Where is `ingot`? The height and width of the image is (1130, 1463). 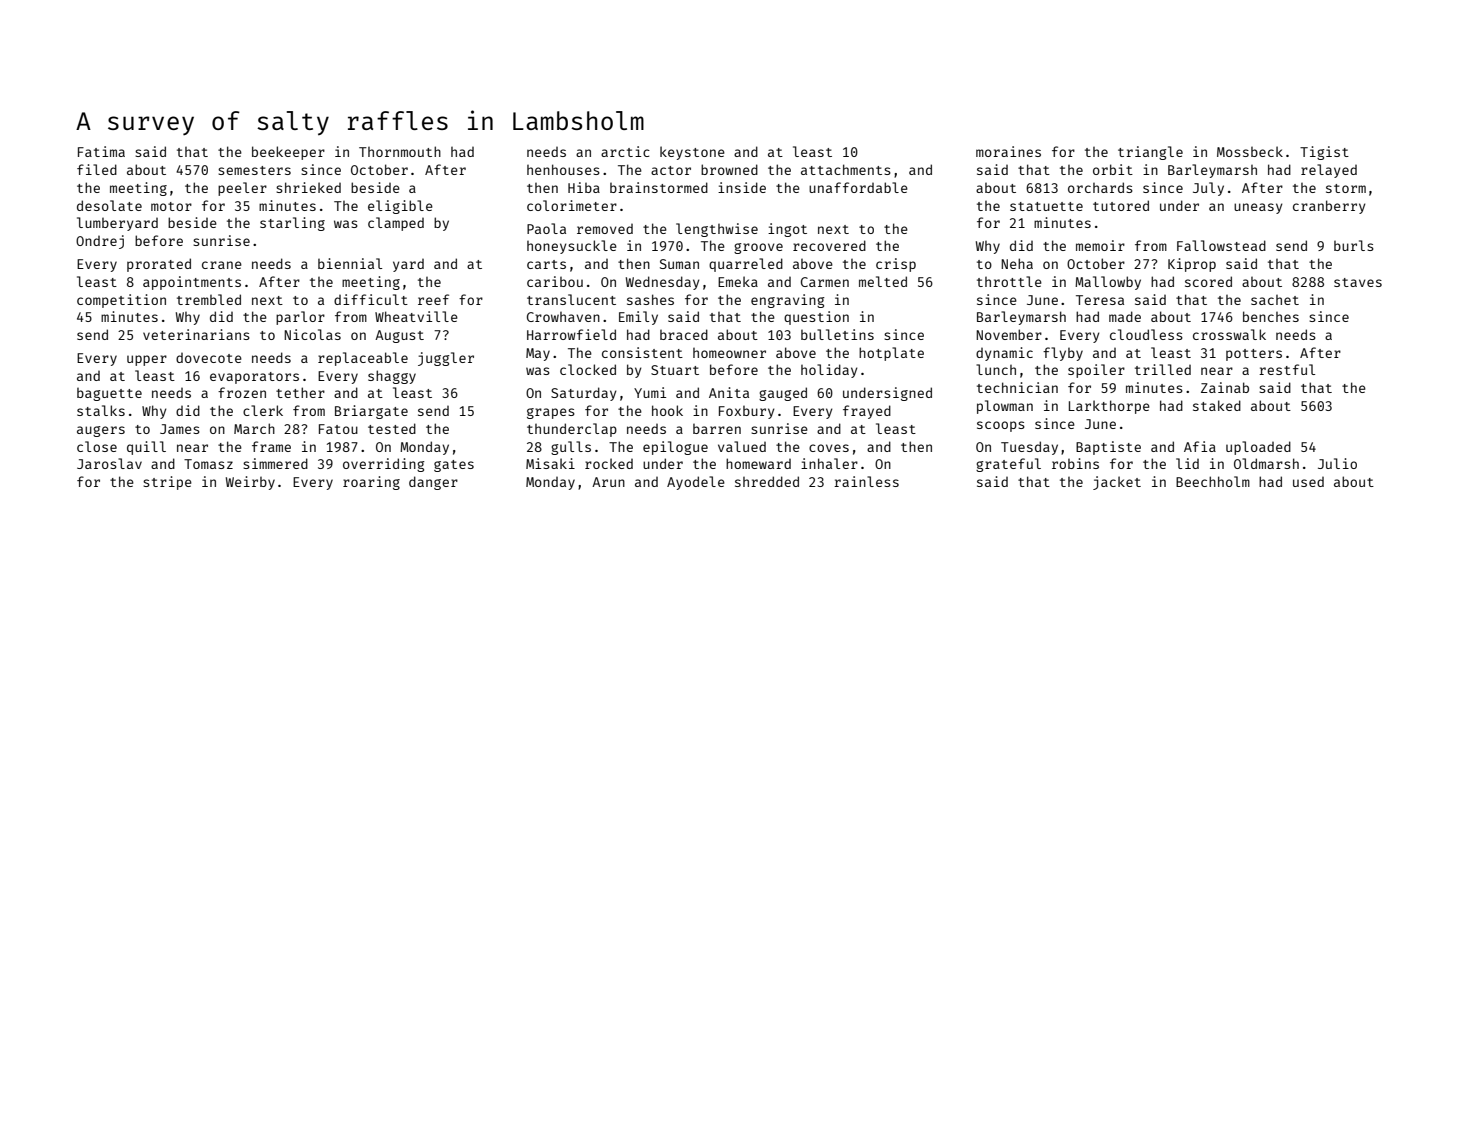 ingot is located at coordinates (787, 230).
